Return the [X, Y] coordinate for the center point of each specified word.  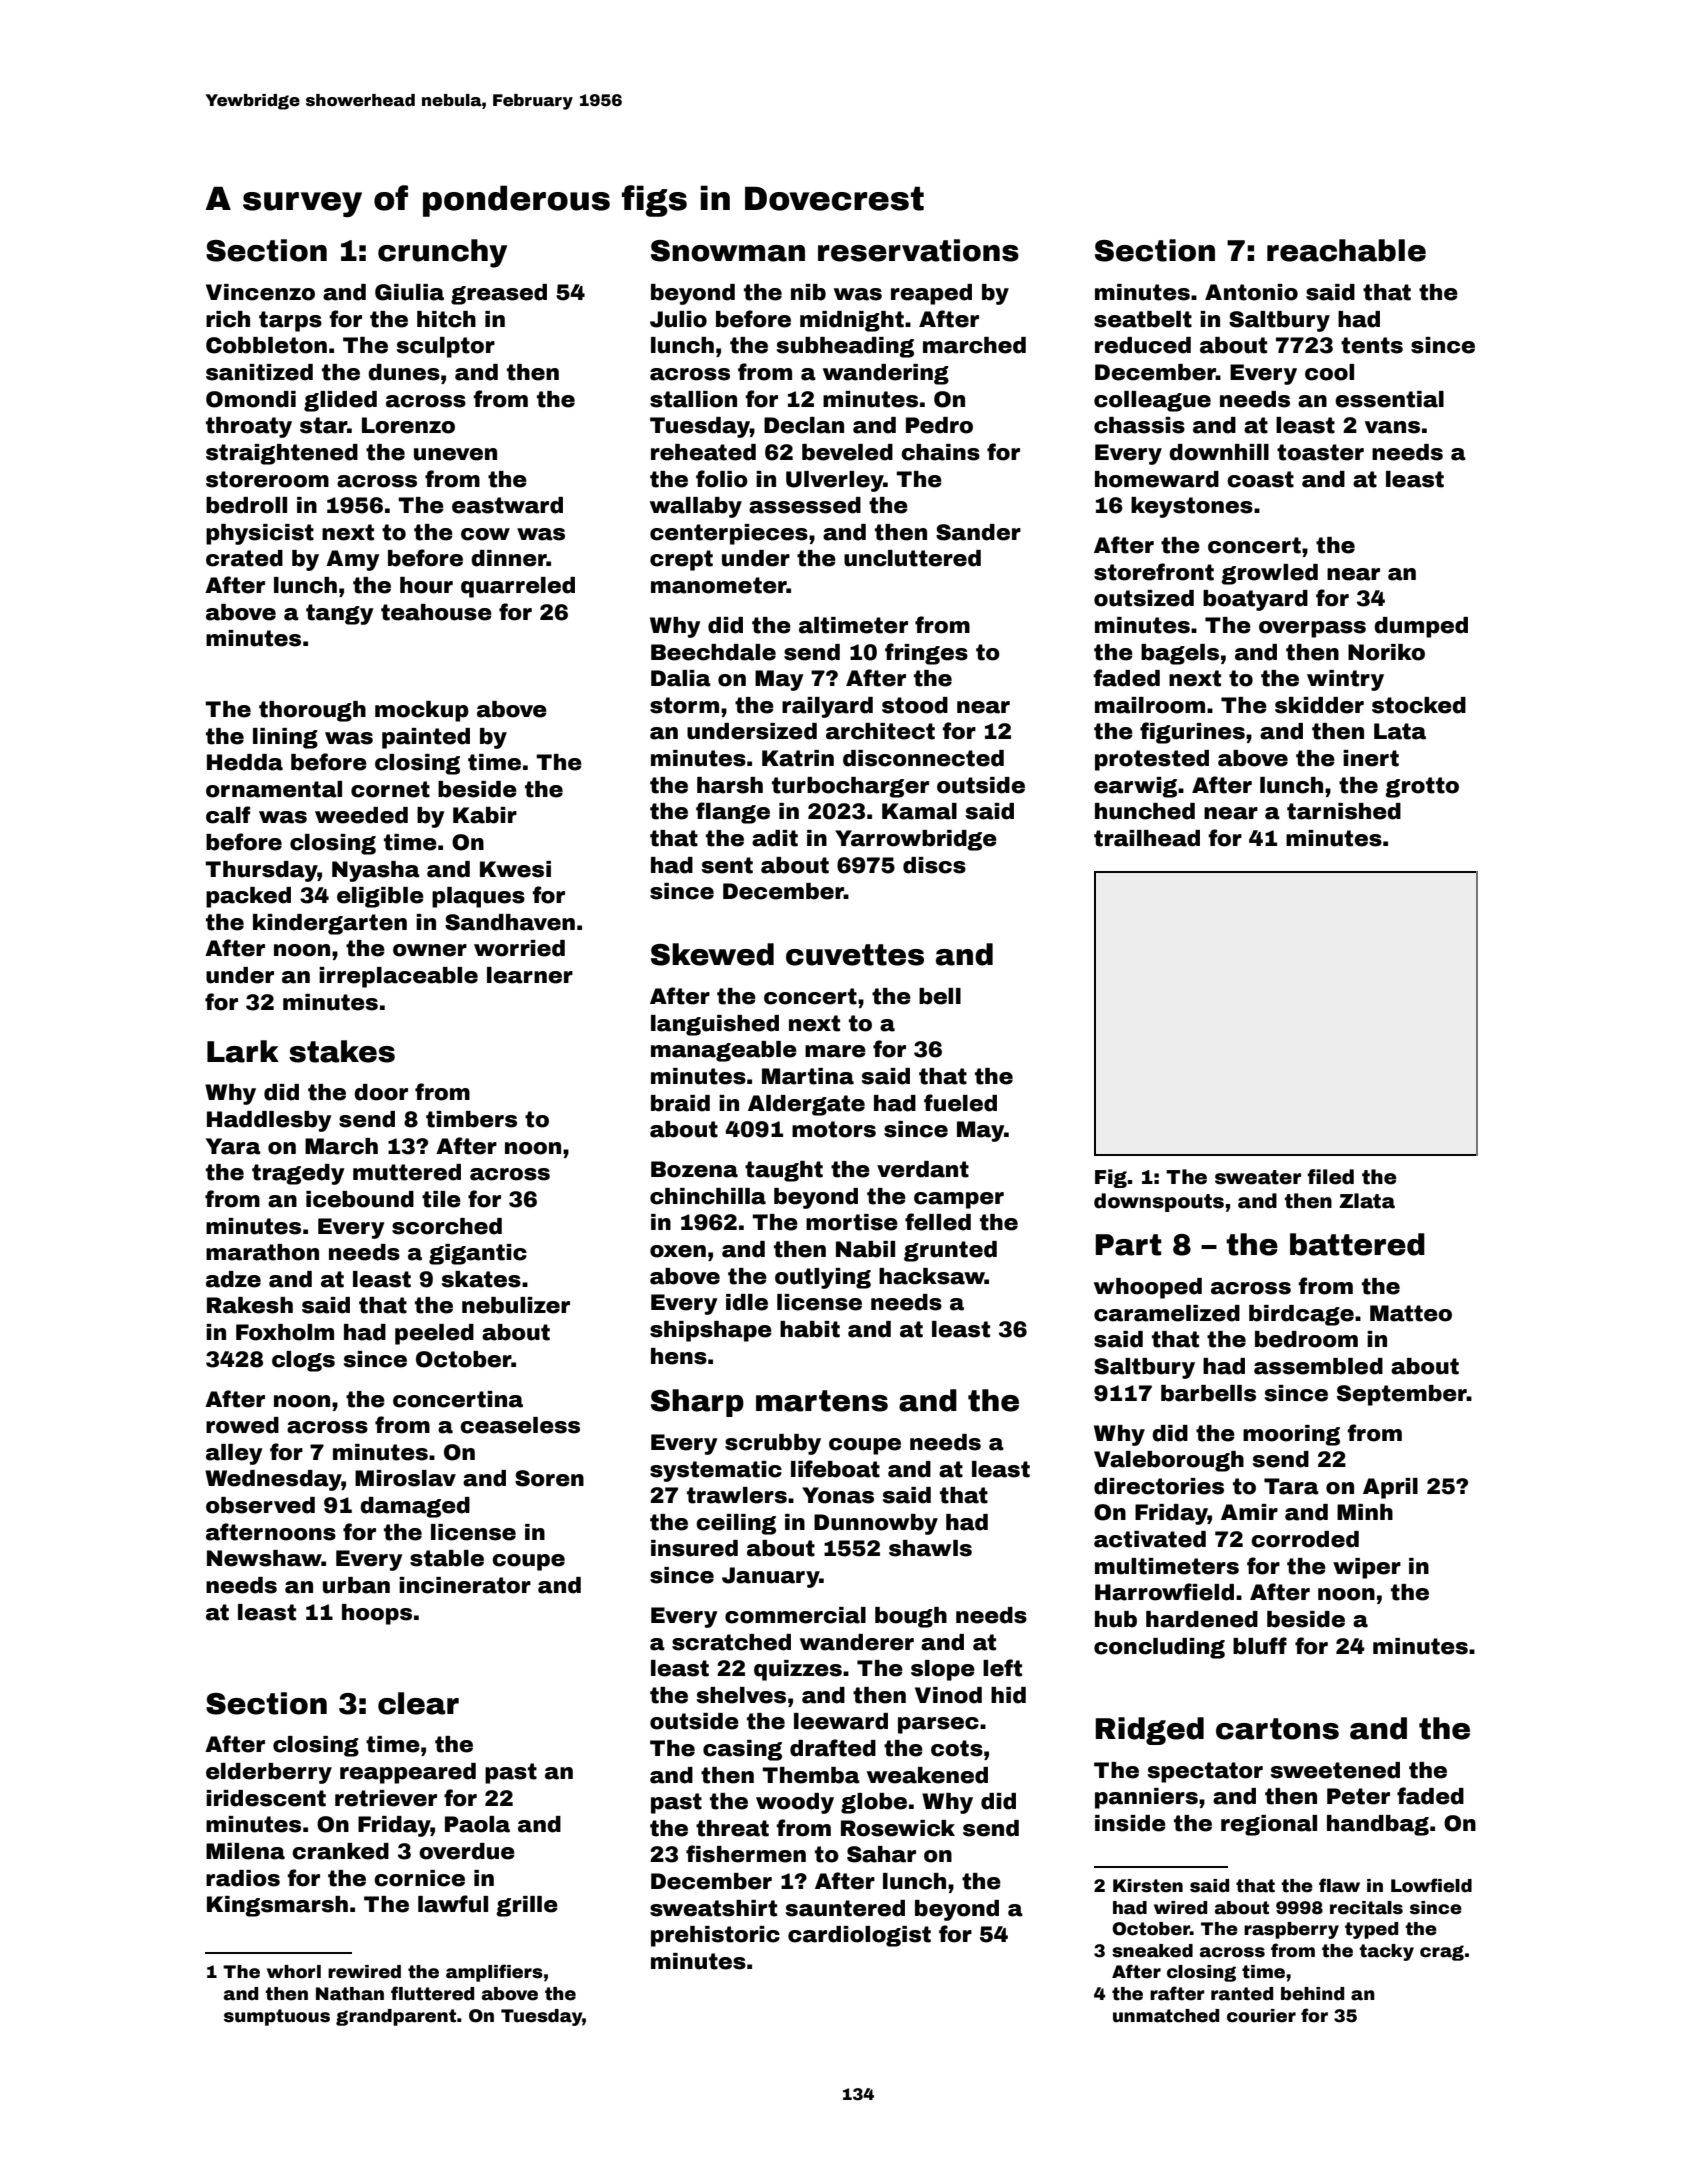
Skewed [712, 954]
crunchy [442, 253]
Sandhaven [510, 922]
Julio [678, 319]
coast [1260, 479]
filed [1330, 1177]
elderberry [269, 1773]
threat [732, 1828]
